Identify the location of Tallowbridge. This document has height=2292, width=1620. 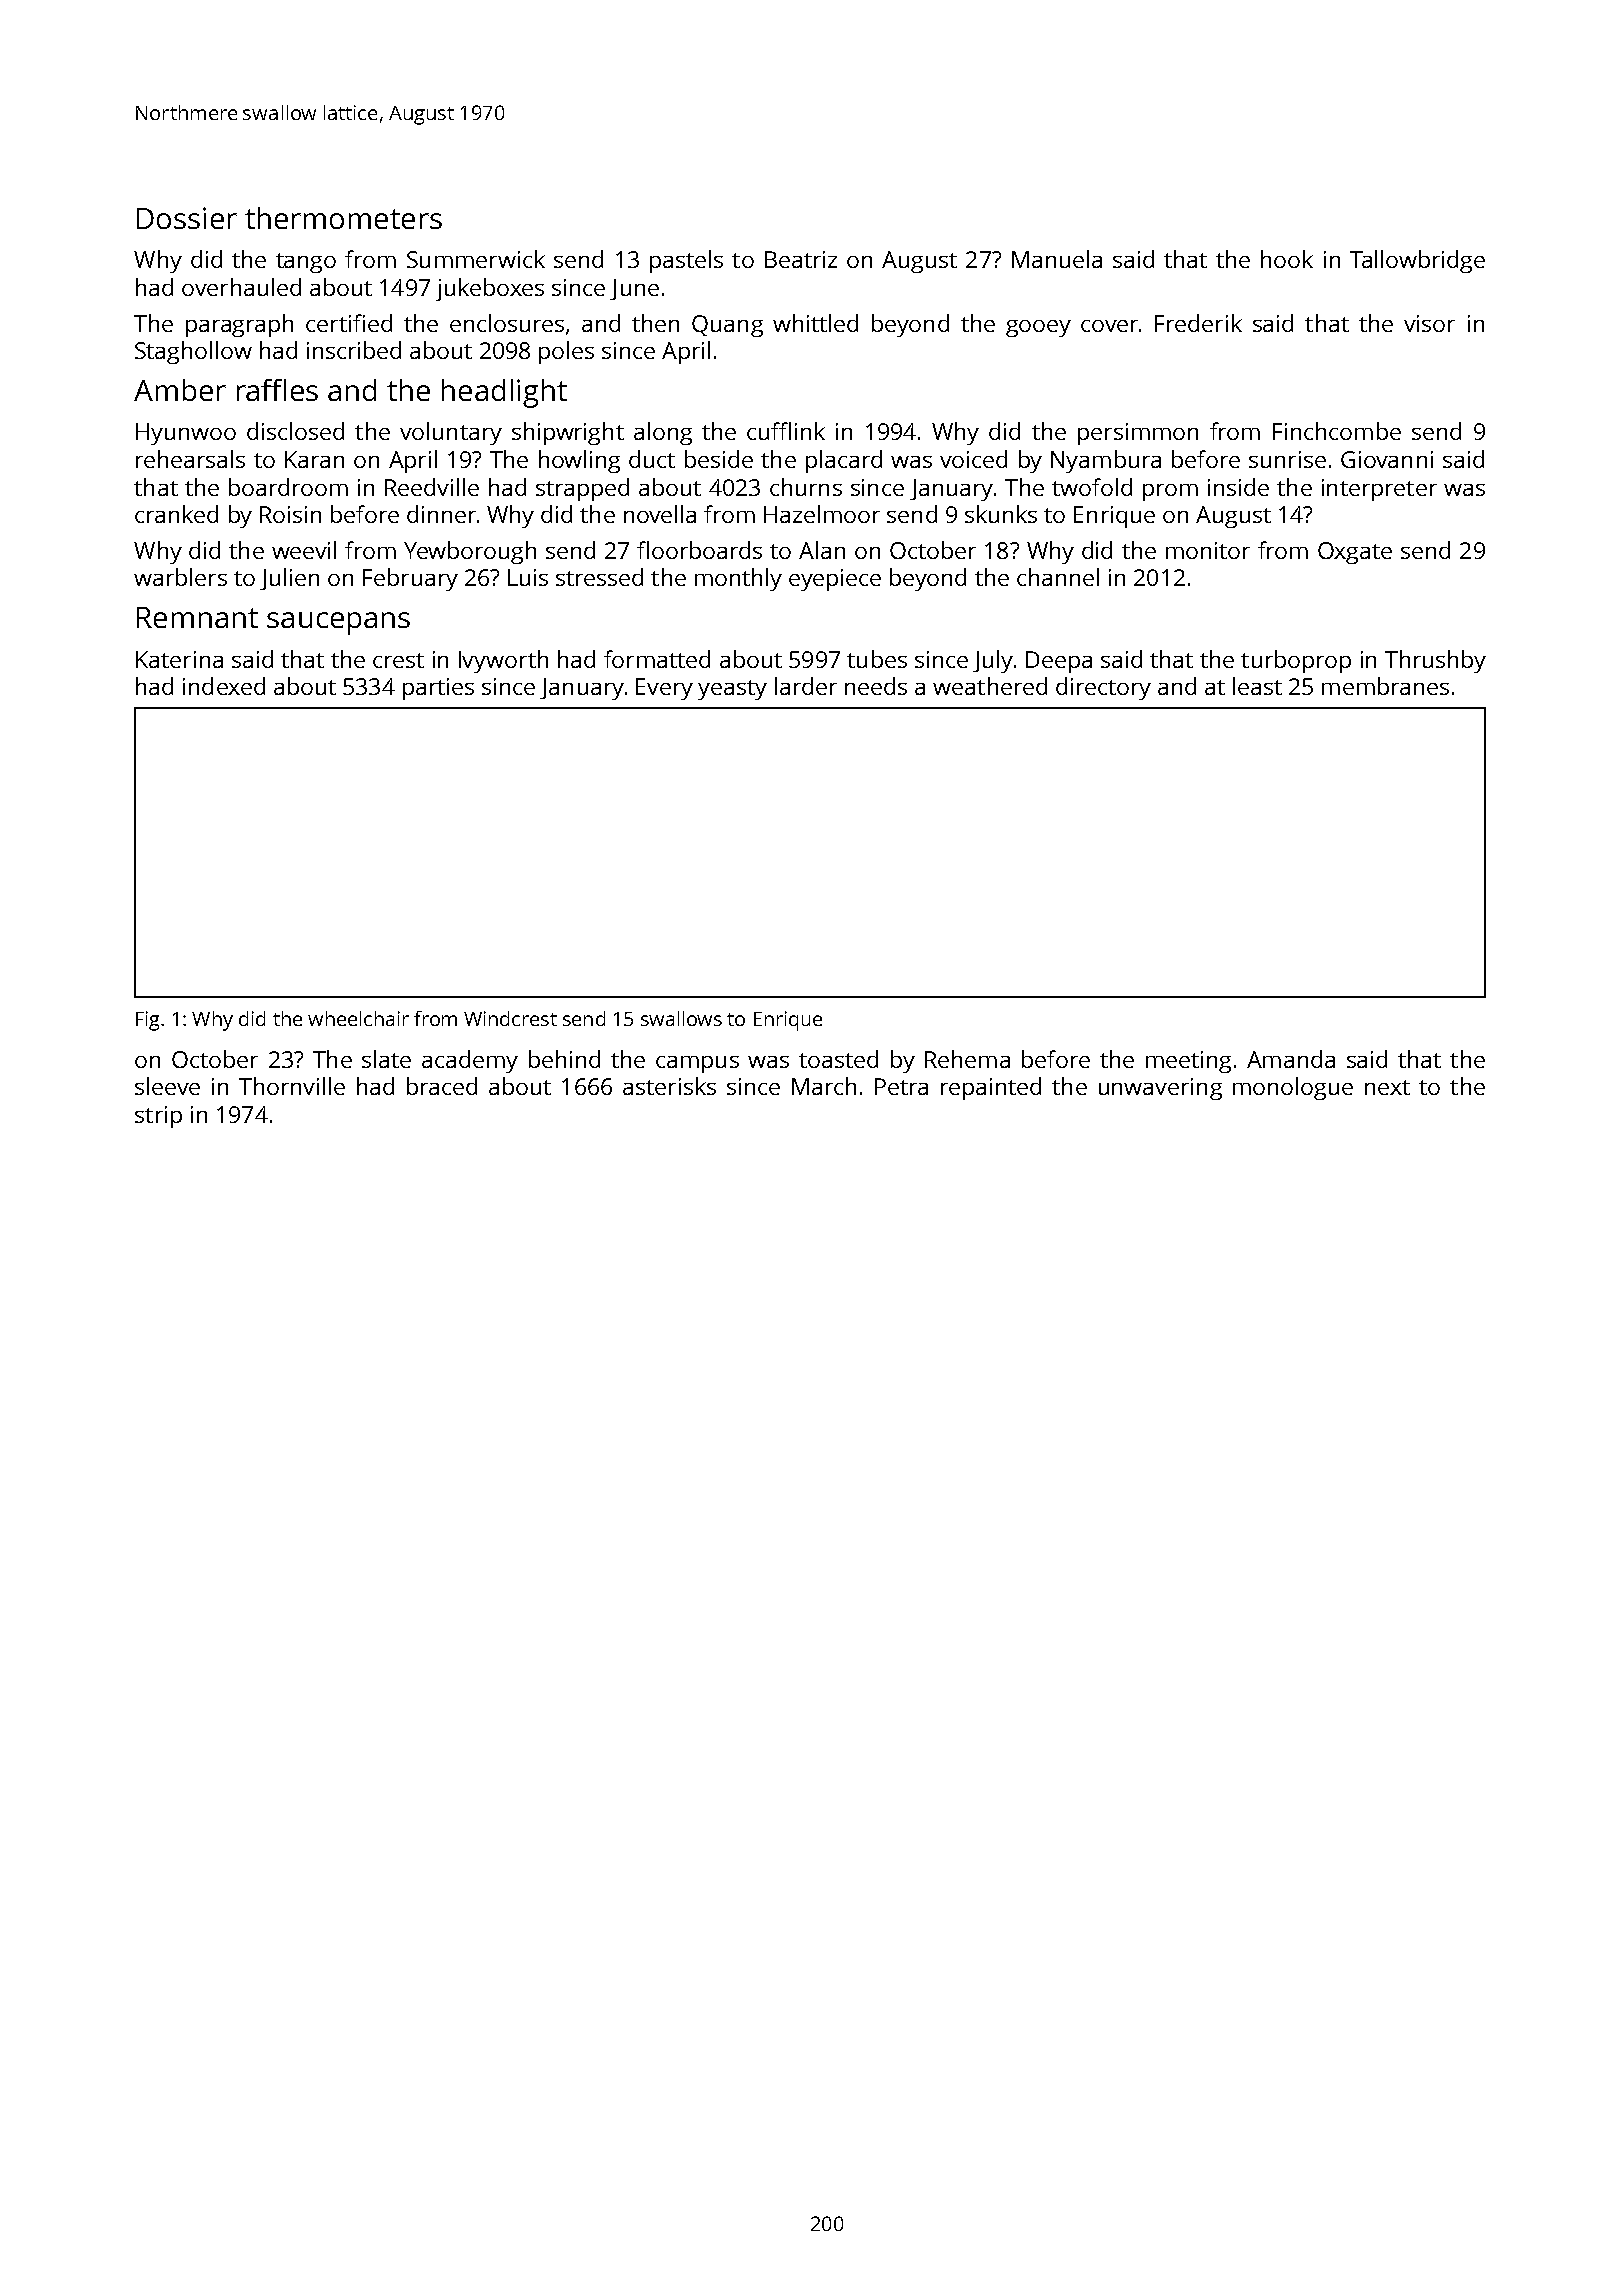
(1417, 261).
